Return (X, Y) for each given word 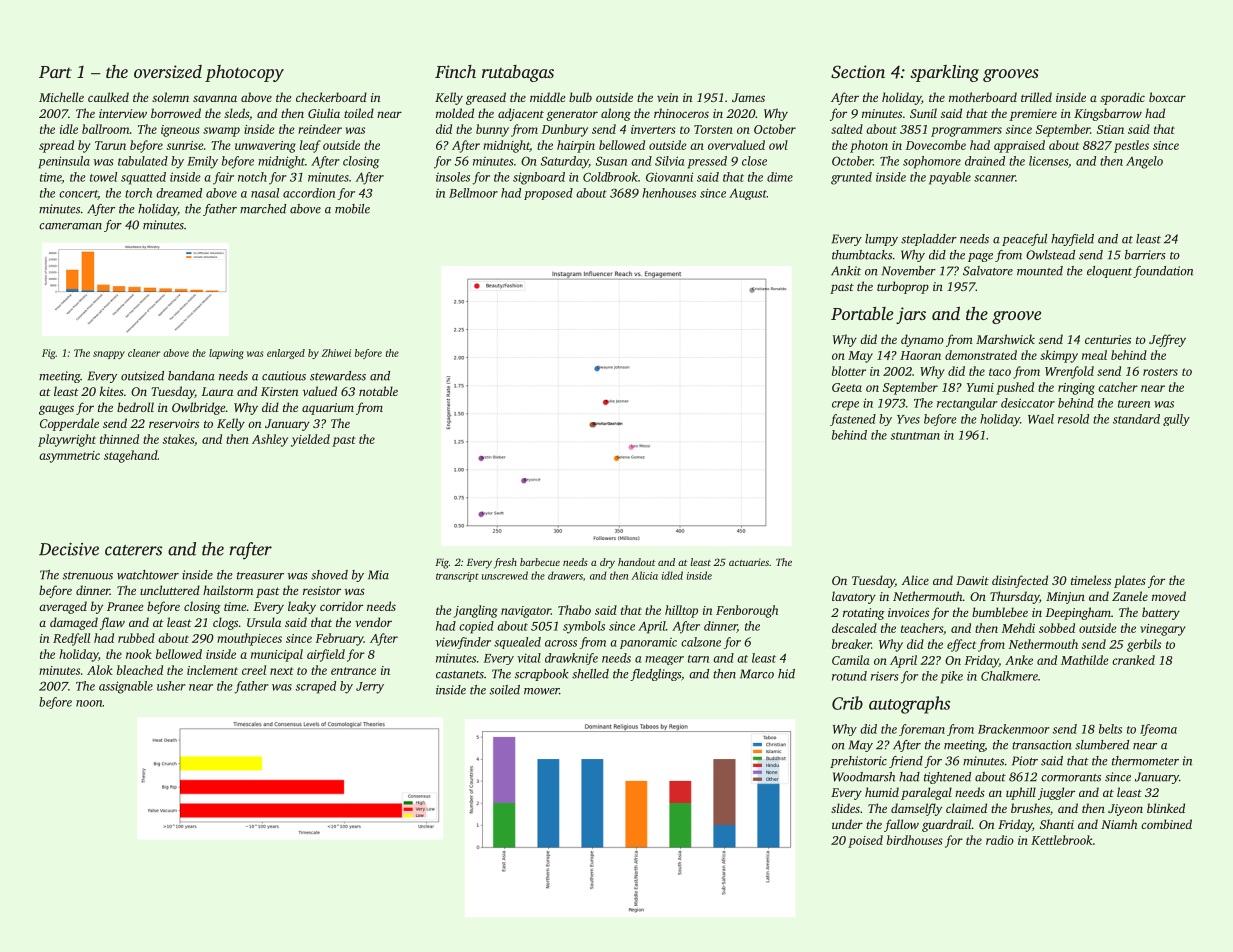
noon (89, 703)
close (754, 161)
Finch (455, 71)
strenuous (88, 576)
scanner (994, 178)
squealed (517, 643)
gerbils (1144, 645)
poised (865, 841)
